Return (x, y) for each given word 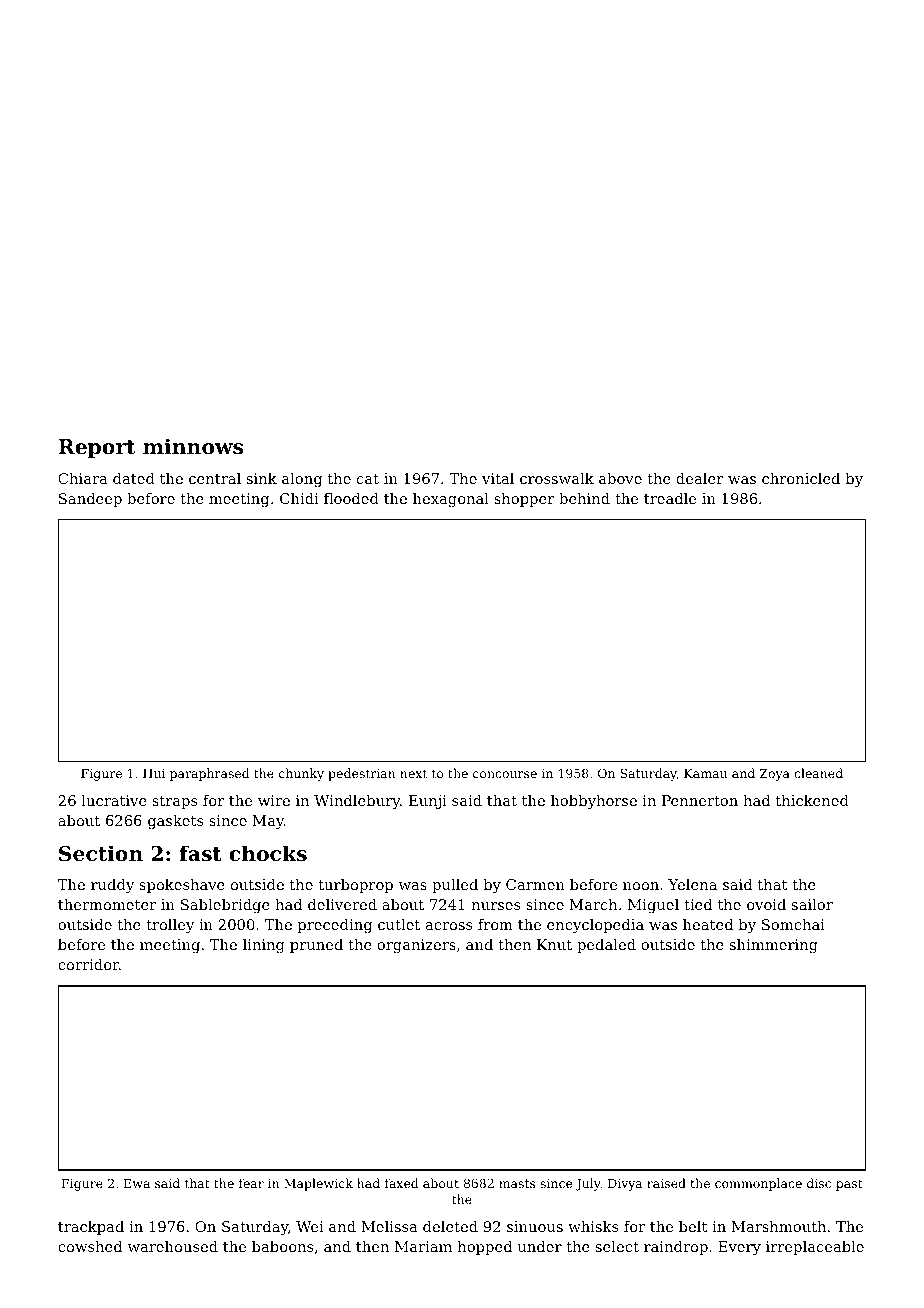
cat (368, 479)
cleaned (818, 773)
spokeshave (182, 886)
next (413, 773)
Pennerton (700, 800)
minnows (193, 446)
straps (174, 802)
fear (251, 1183)
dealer (700, 478)
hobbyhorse (594, 802)
